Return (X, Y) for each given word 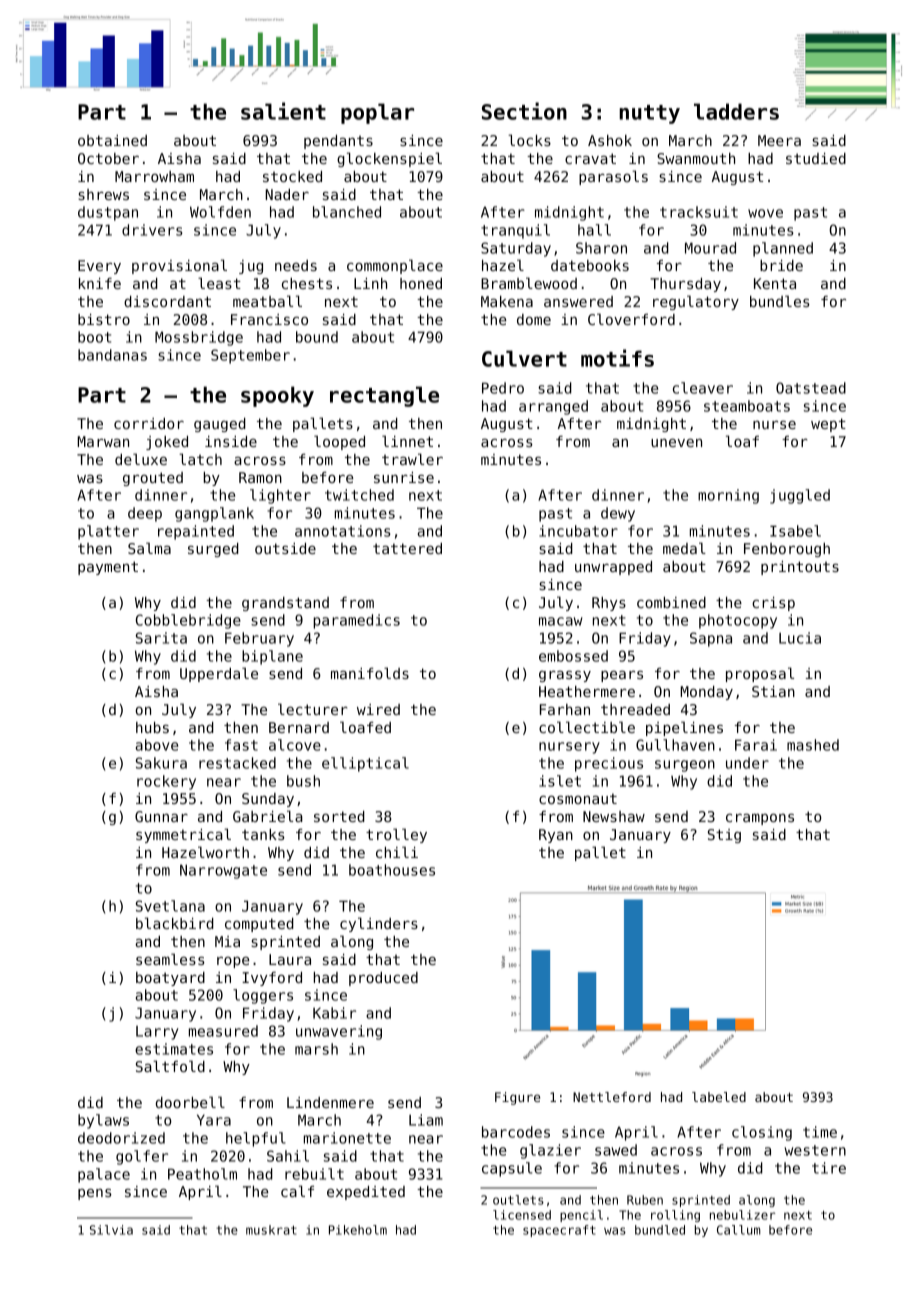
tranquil (515, 231)
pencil (581, 1216)
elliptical (365, 764)
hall (594, 230)
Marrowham (154, 176)
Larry (157, 1033)
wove (765, 213)
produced (383, 979)
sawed (616, 1150)
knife (100, 283)
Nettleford (612, 1097)
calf (297, 1191)
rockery (166, 782)
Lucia (800, 638)
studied (816, 158)
